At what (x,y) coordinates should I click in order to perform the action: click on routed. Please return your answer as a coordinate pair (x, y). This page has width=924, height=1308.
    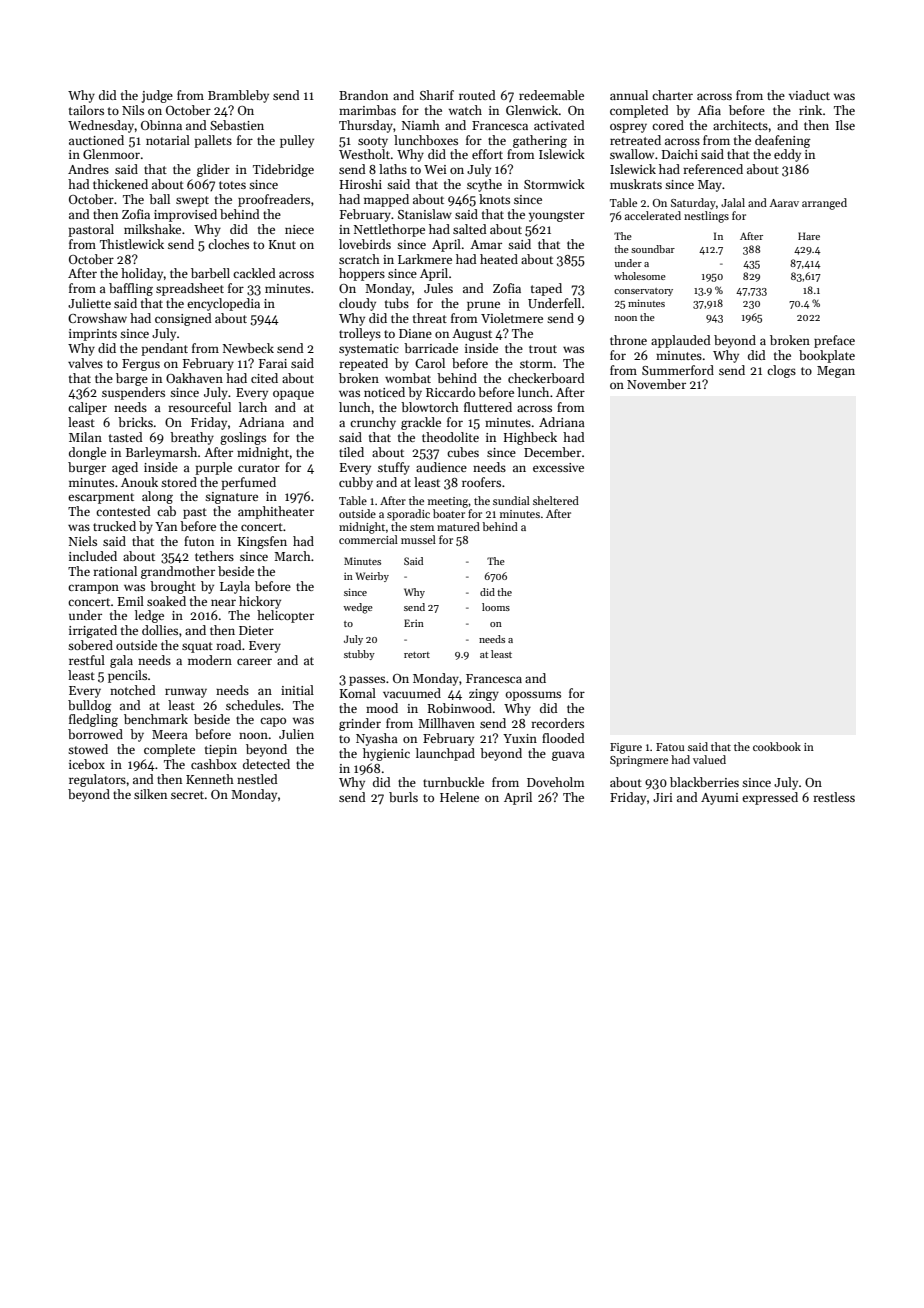
    Looking at the image, I should click on (477, 95).
